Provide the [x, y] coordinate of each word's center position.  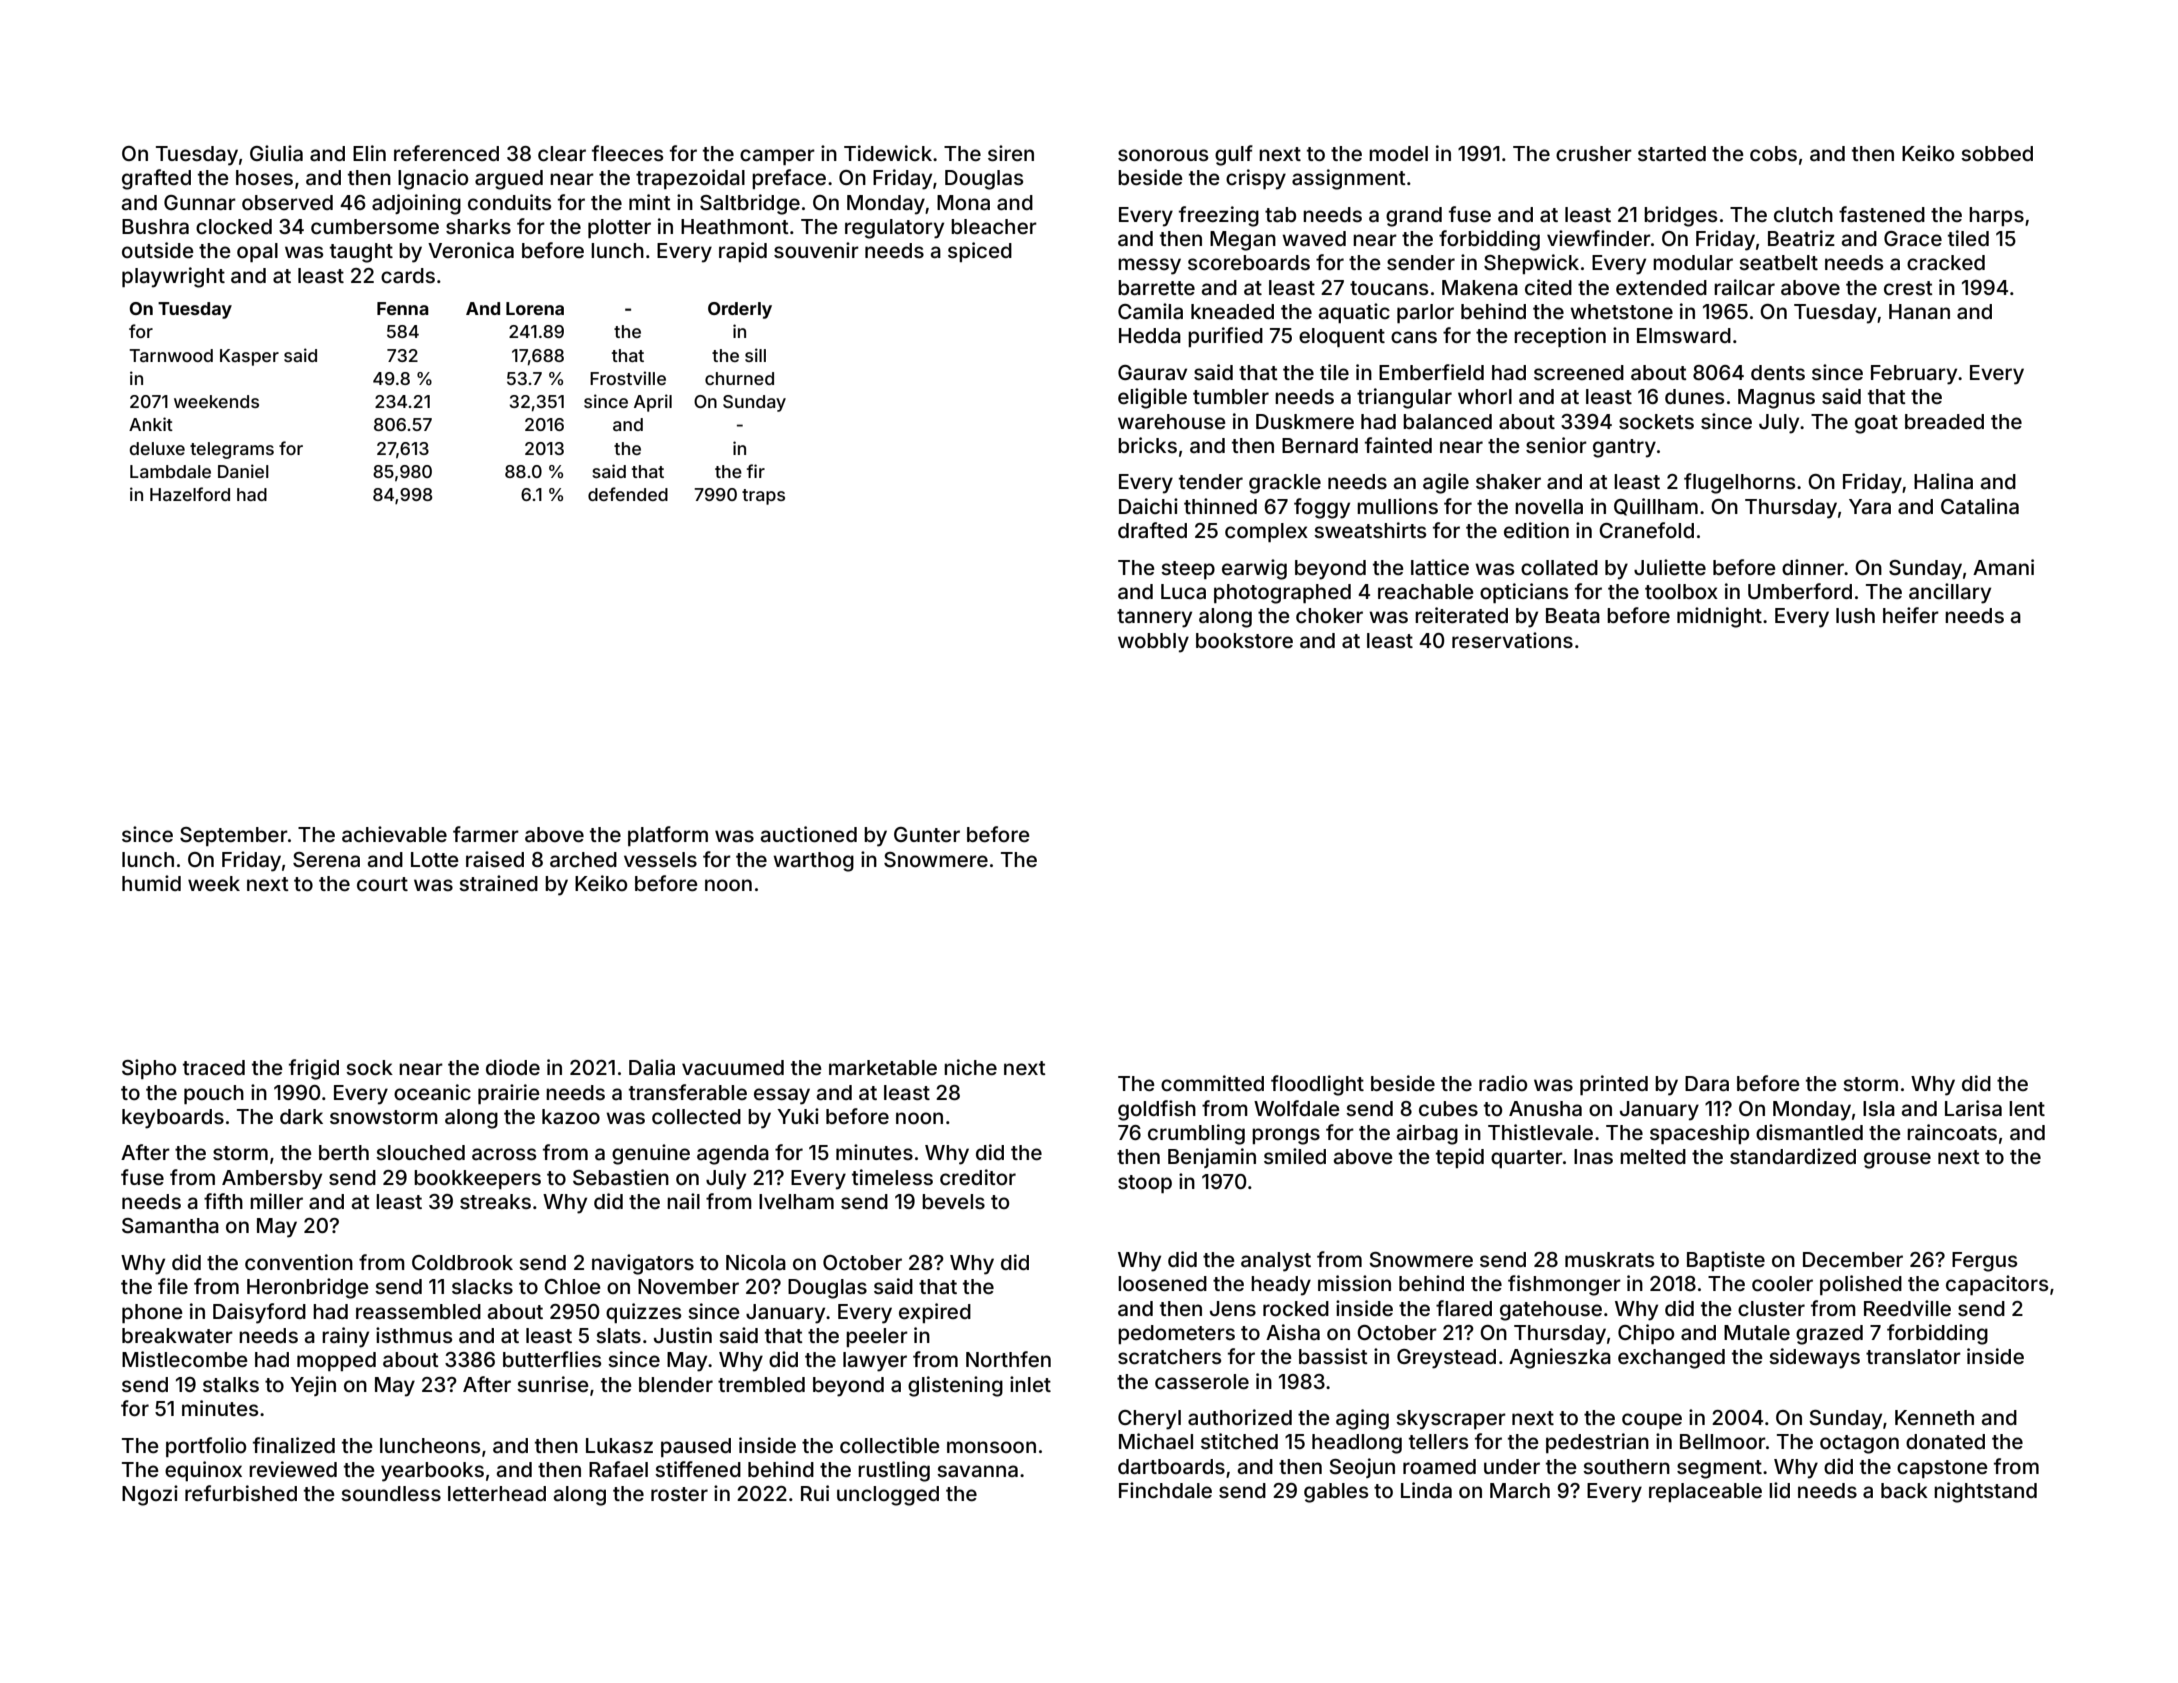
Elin [369, 153]
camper [777, 157]
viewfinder [1599, 238]
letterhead [497, 1493]
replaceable [1705, 1492]
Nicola [756, 1262]
